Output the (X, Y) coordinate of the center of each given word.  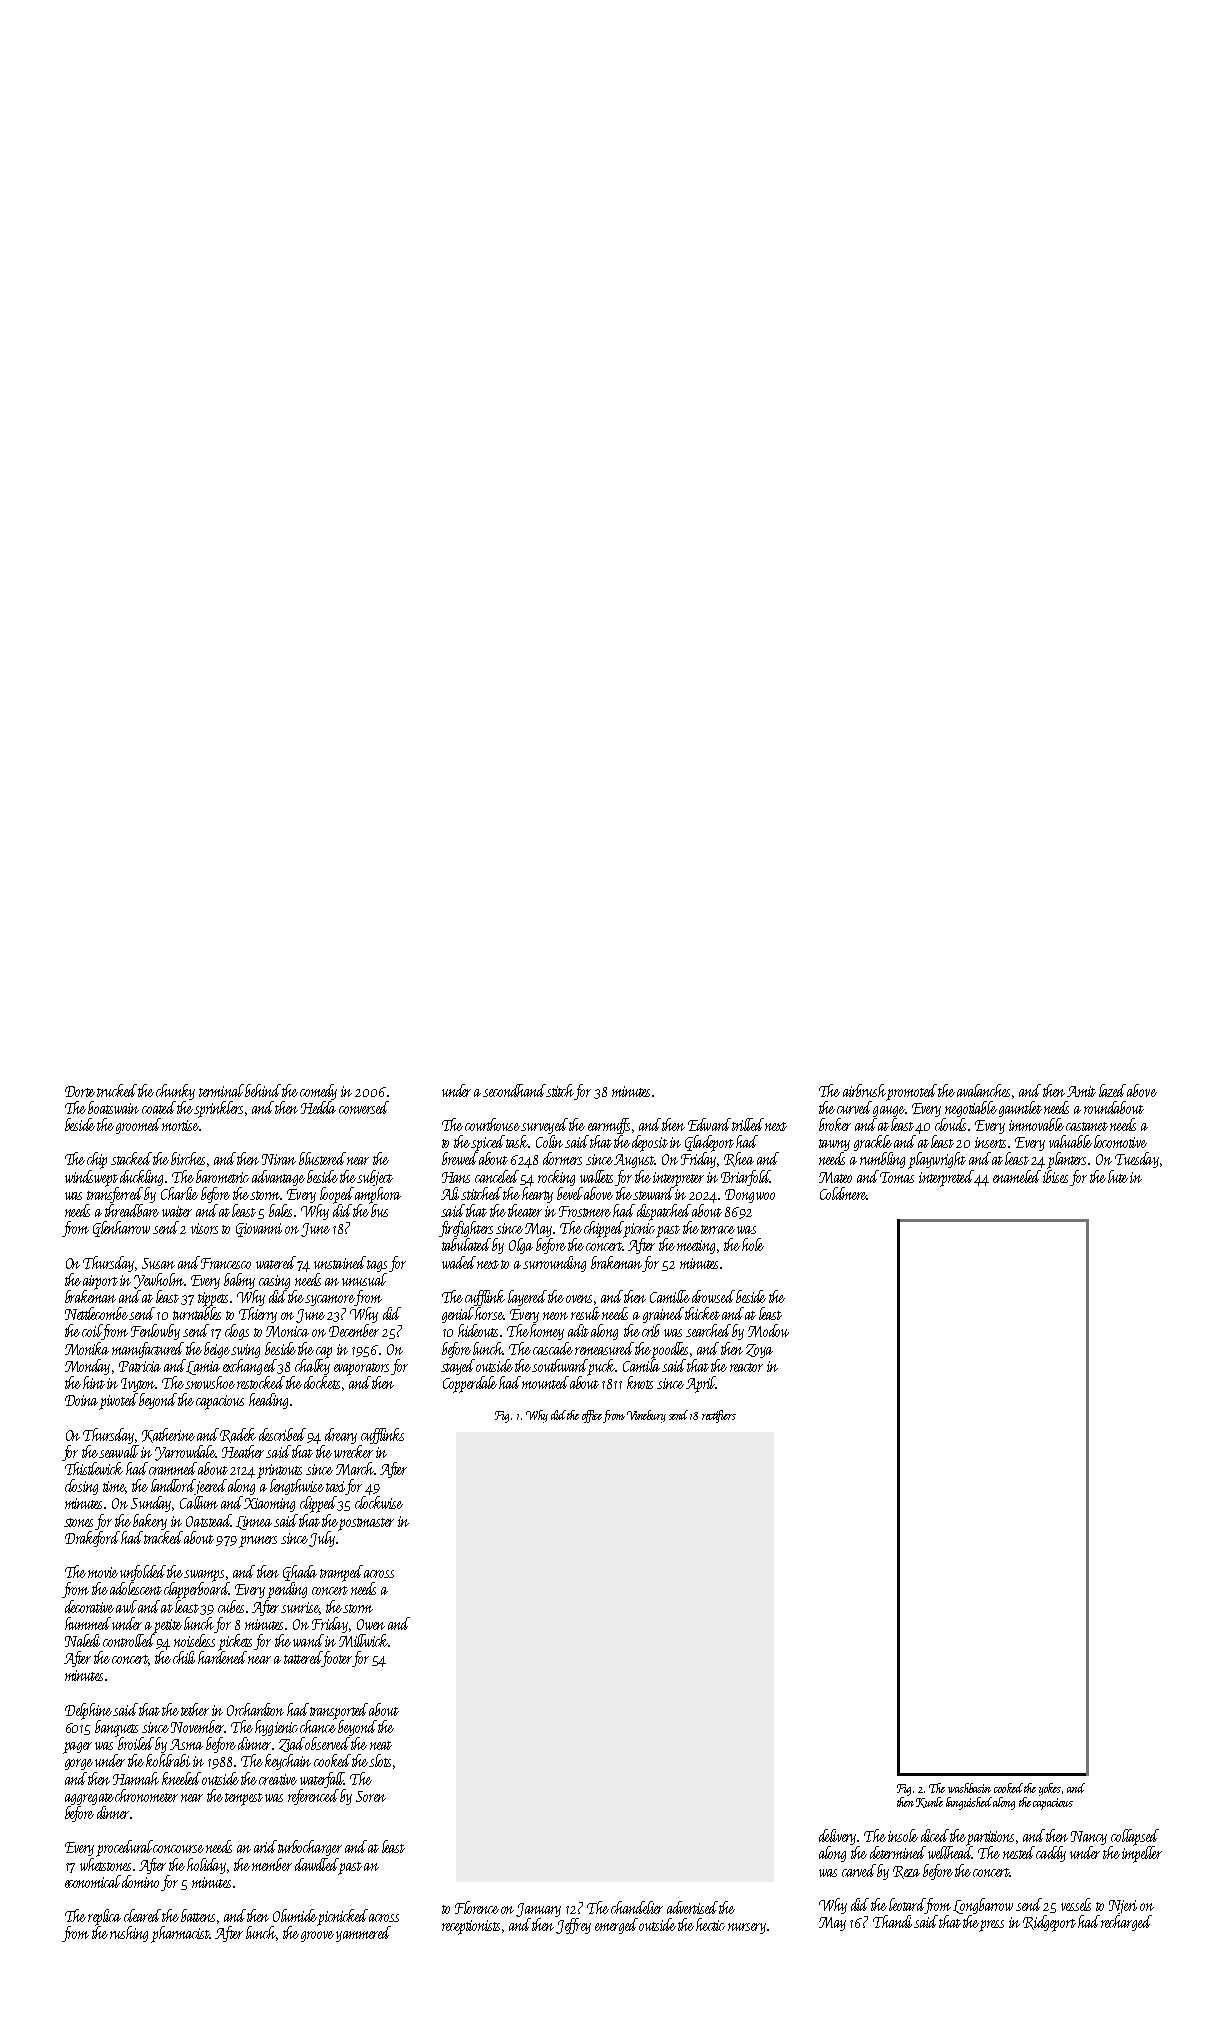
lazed (1112, 1090)
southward (560, 1365)
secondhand (514, 1090)
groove (317, 1936)
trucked (117, 1090)
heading (268, 1401)
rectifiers (719, 1416)
